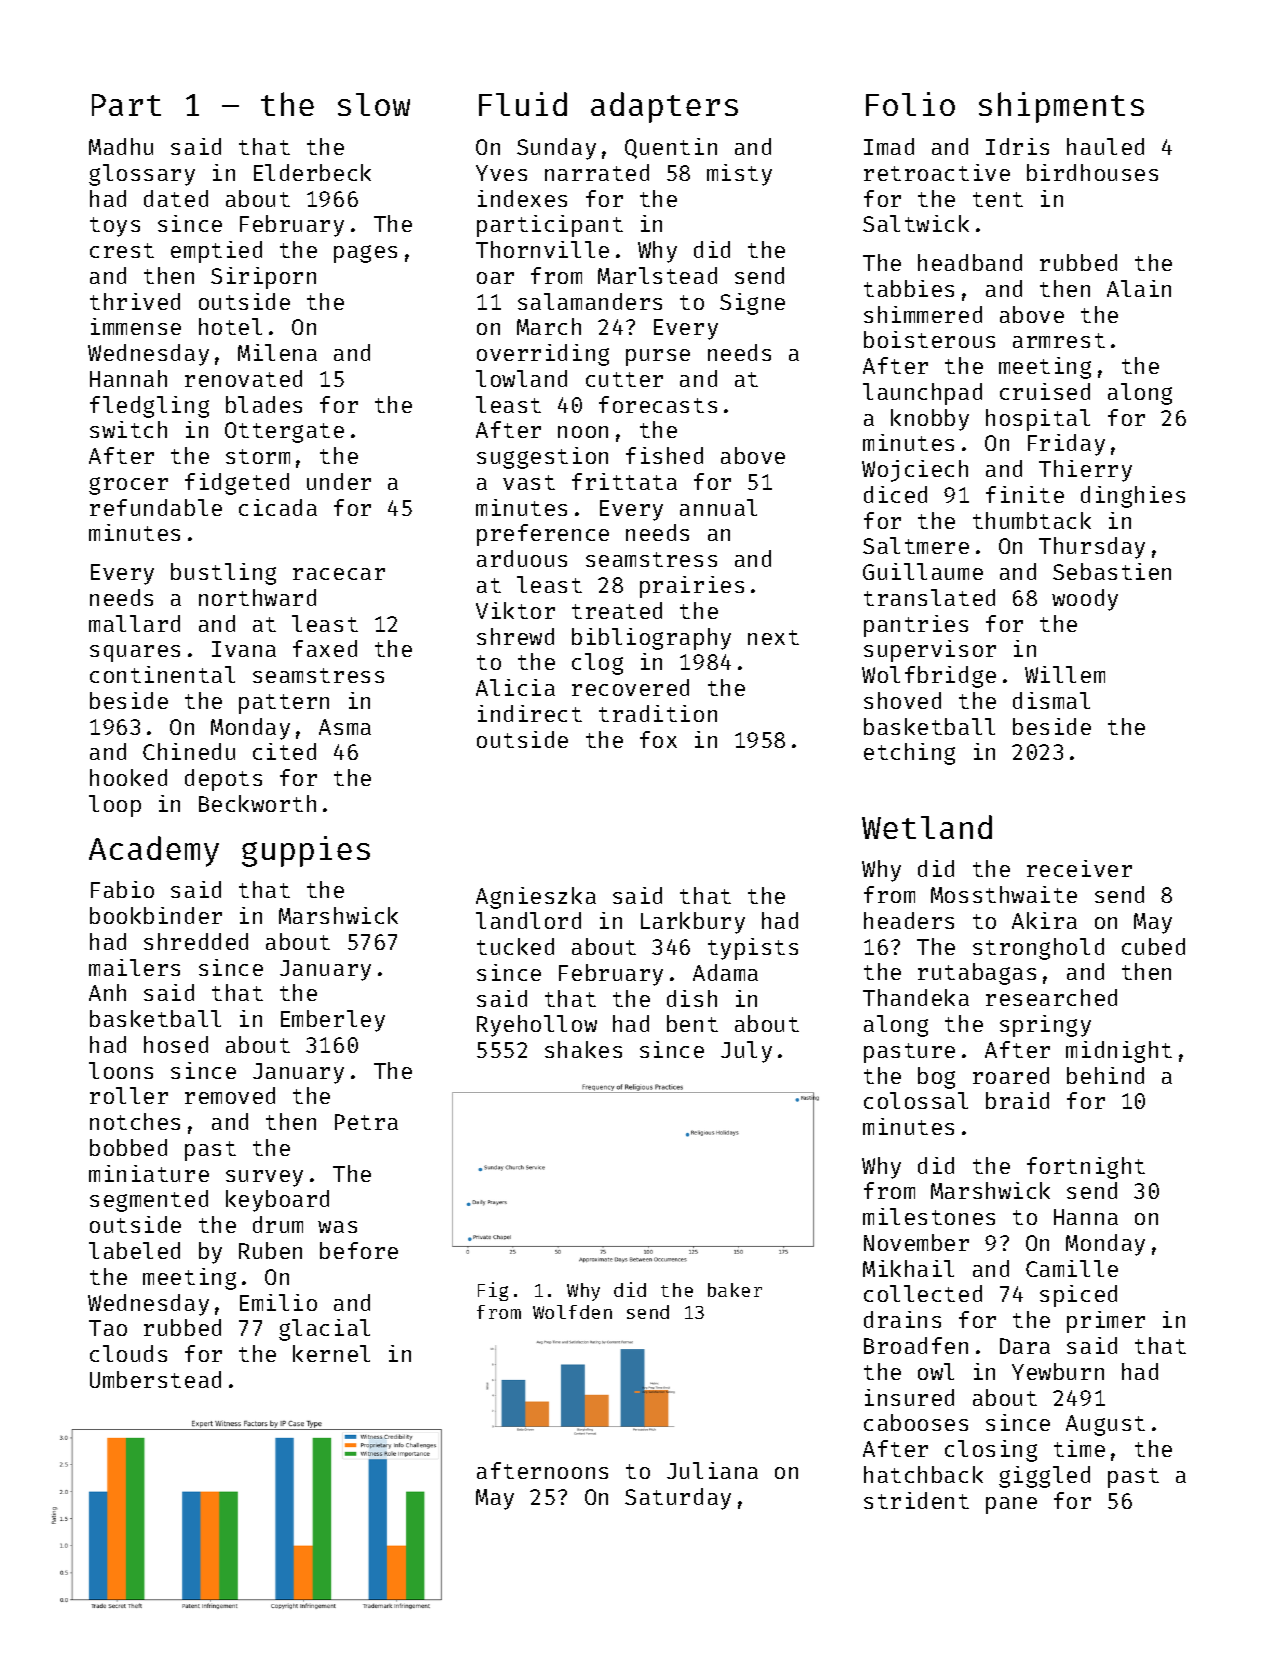 This page has height=1665, width=1286. Describe the element at coordinates (155, 1379) in the page. I see `Umberstead` at that location.
